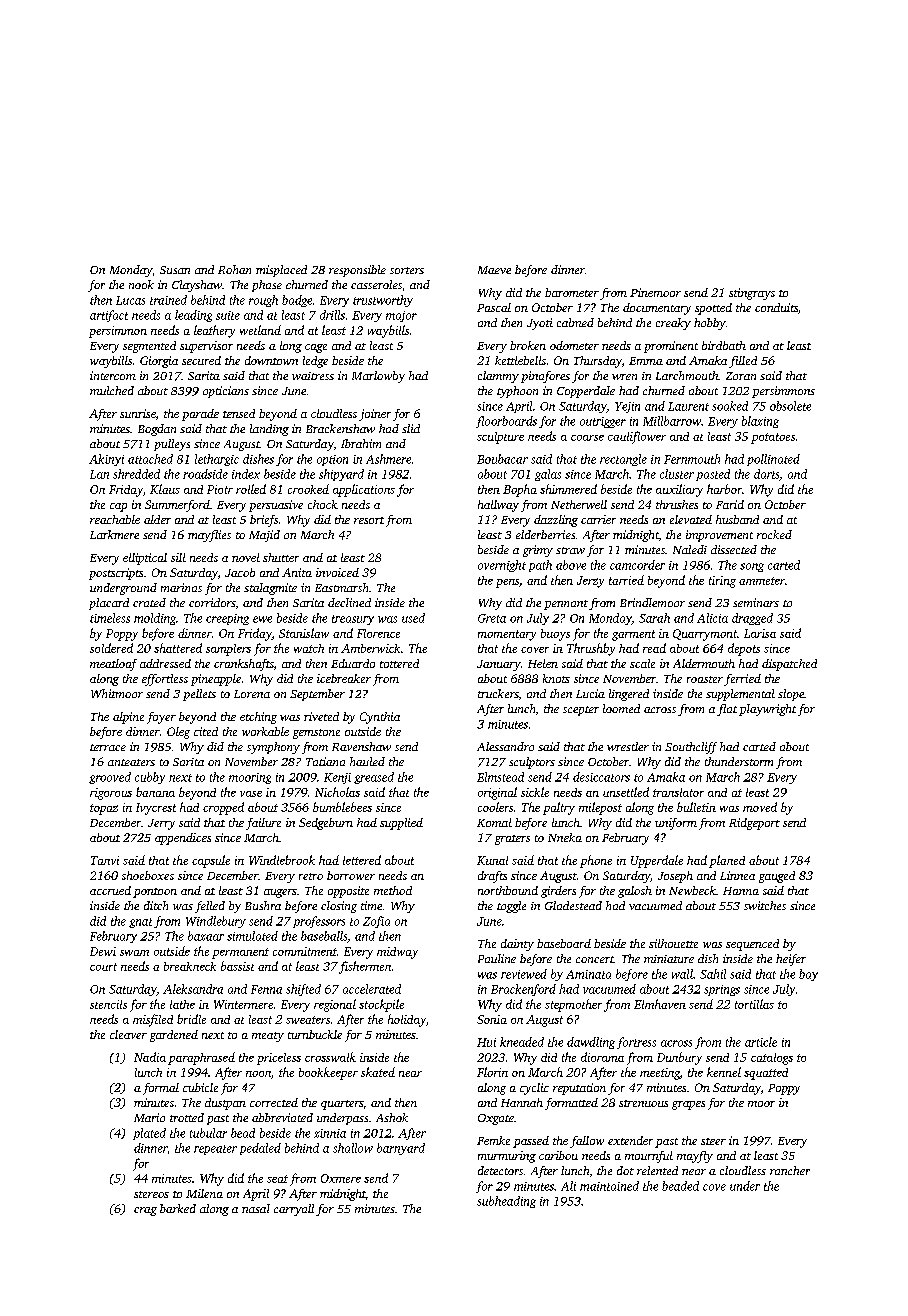  Describe the element at coordinates (260, 1149) in the screenshot. I see `pedaled` at that location.
